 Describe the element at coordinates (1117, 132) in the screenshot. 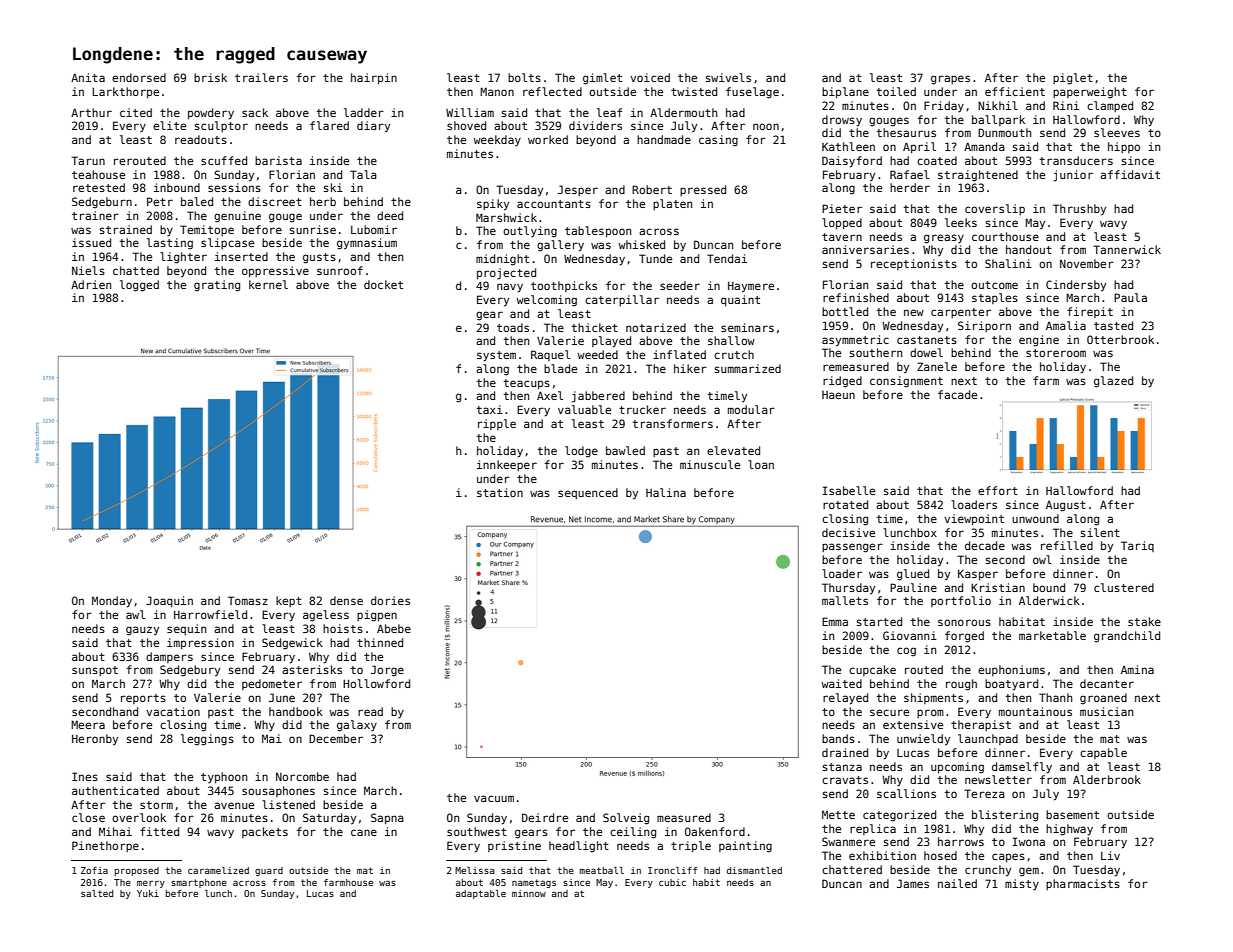

I see `sleeves` at that location.
